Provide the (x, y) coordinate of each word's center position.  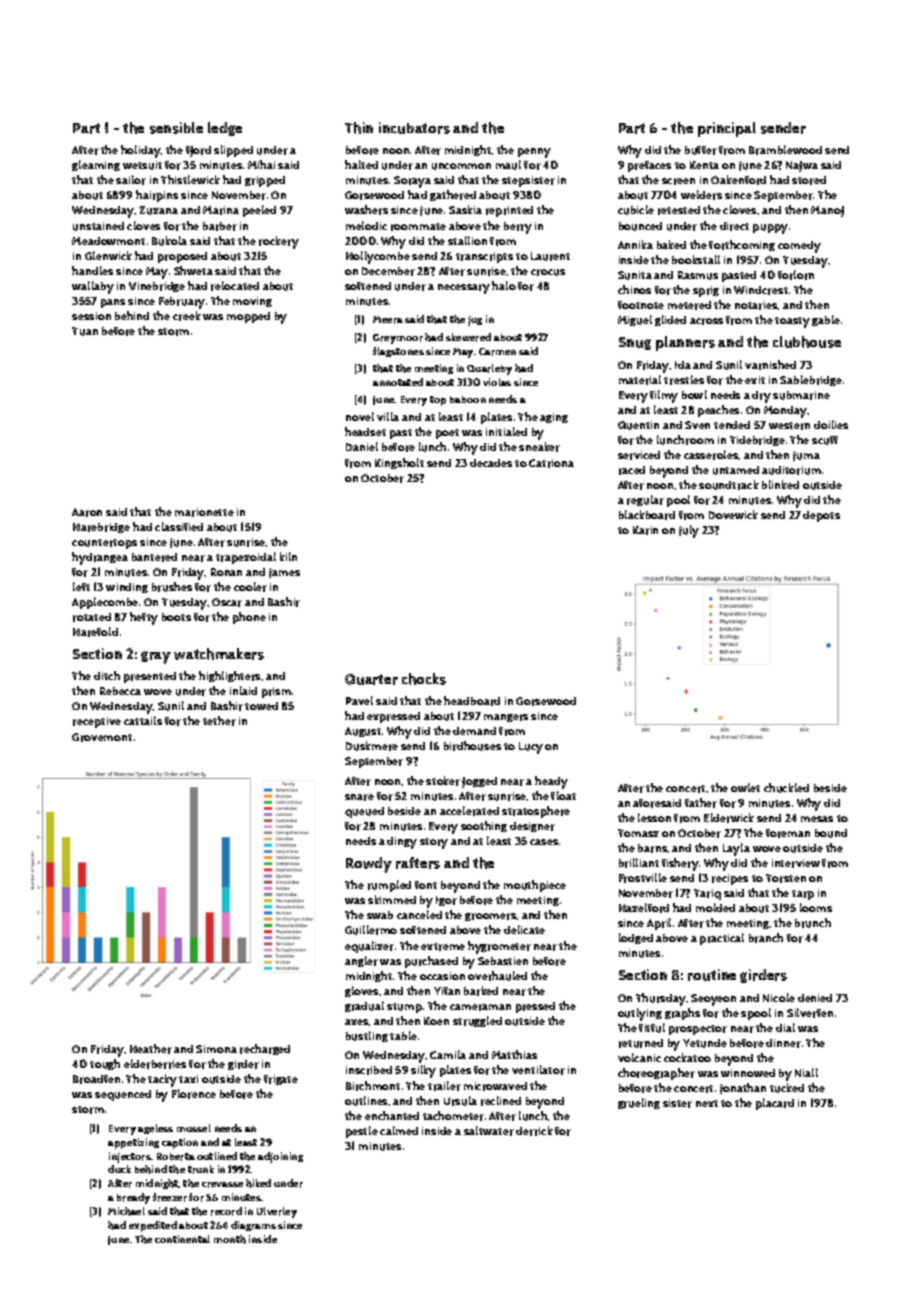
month (230, 1239)
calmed (399, 1130)
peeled (259, 211)
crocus (548, 272)
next (707, 1103)
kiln (288, 556)
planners (685, 343)
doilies (831, 424)
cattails (143, 720)
